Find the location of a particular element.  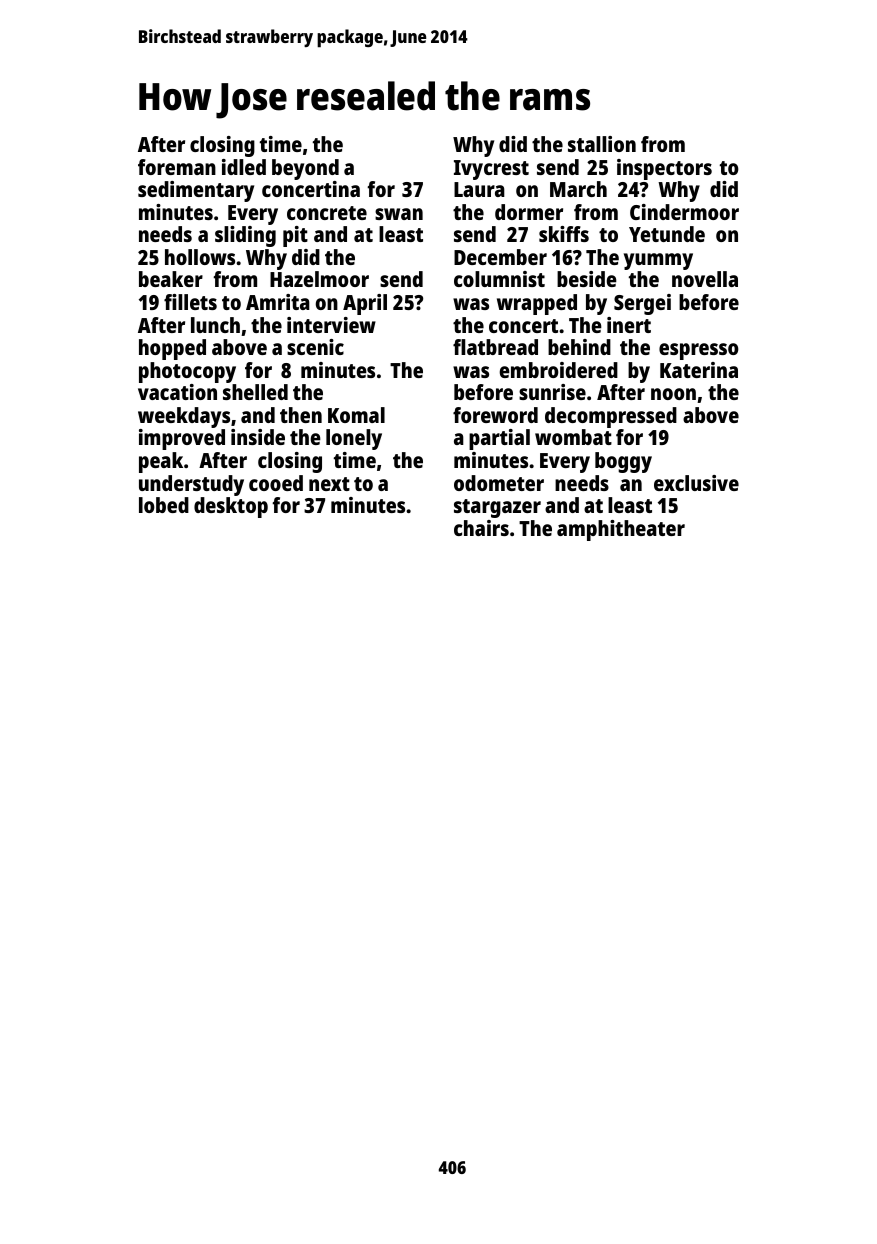

hopped is located at coordinates (172, 349).
